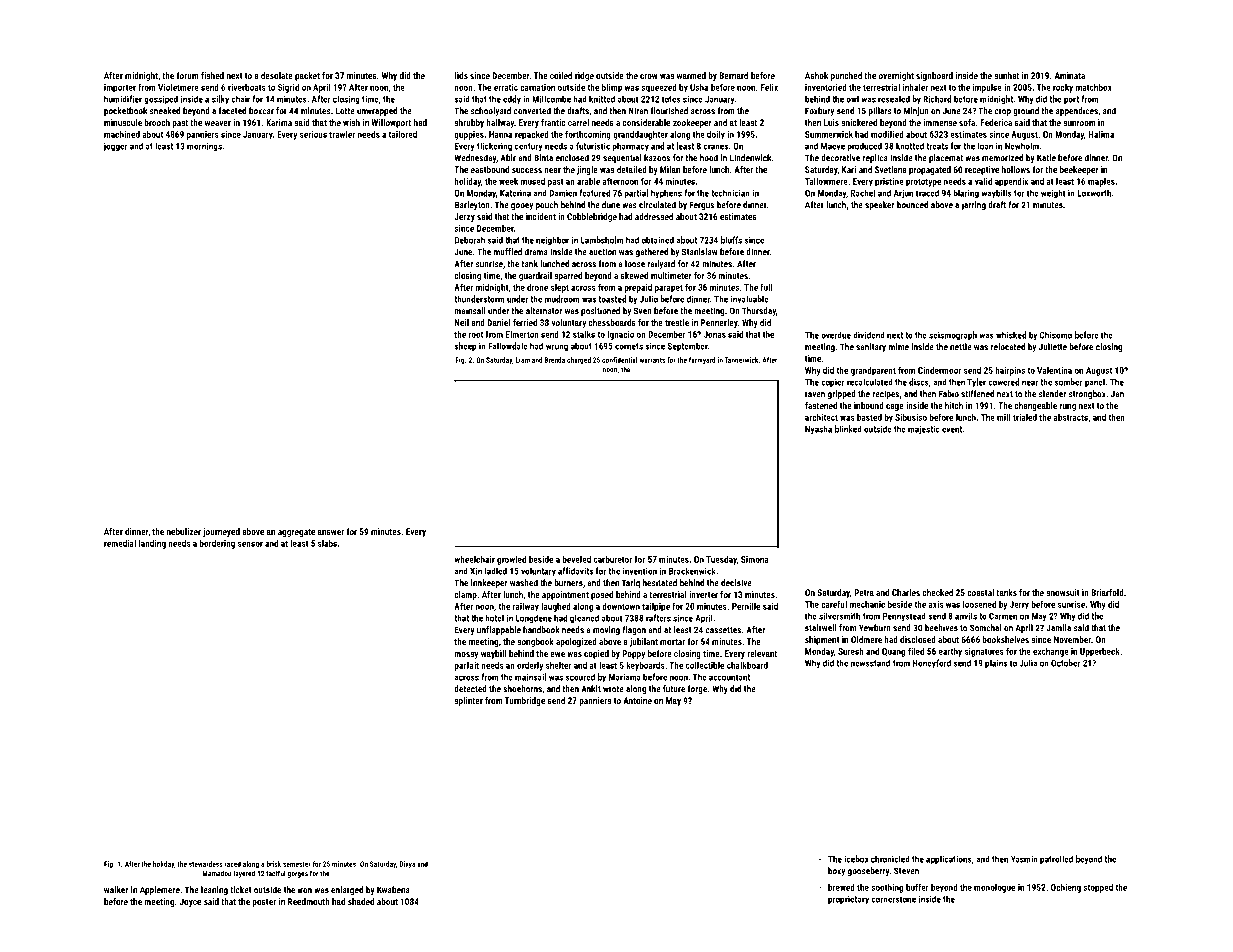 The image size is (1233, 952). Describe the element at coordinates (532, 111) in the document. I see `converted` at that location.
